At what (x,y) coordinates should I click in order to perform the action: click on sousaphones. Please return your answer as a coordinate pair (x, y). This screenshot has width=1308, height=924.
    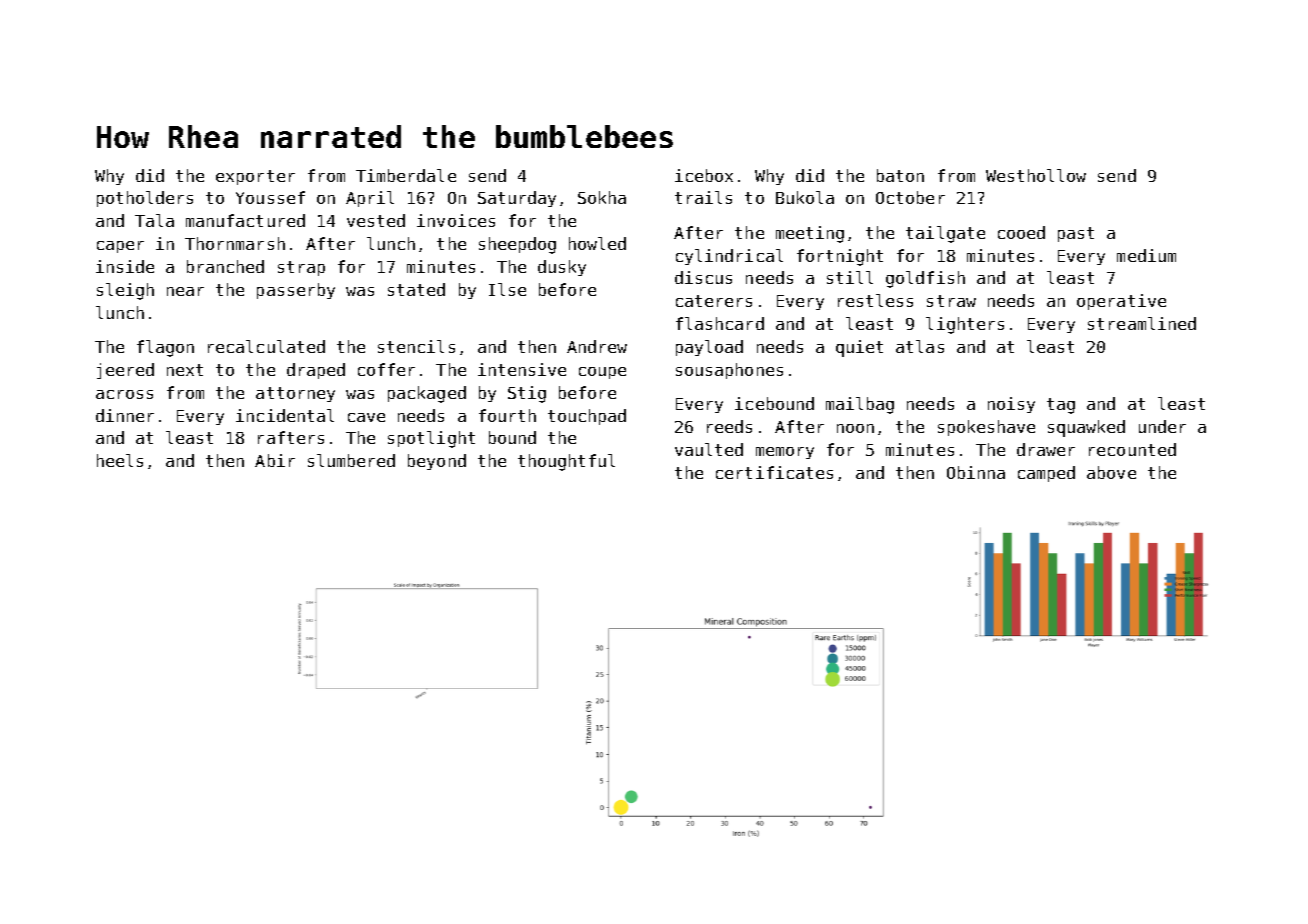
    Looking at the image, I should click on (729, 371).
